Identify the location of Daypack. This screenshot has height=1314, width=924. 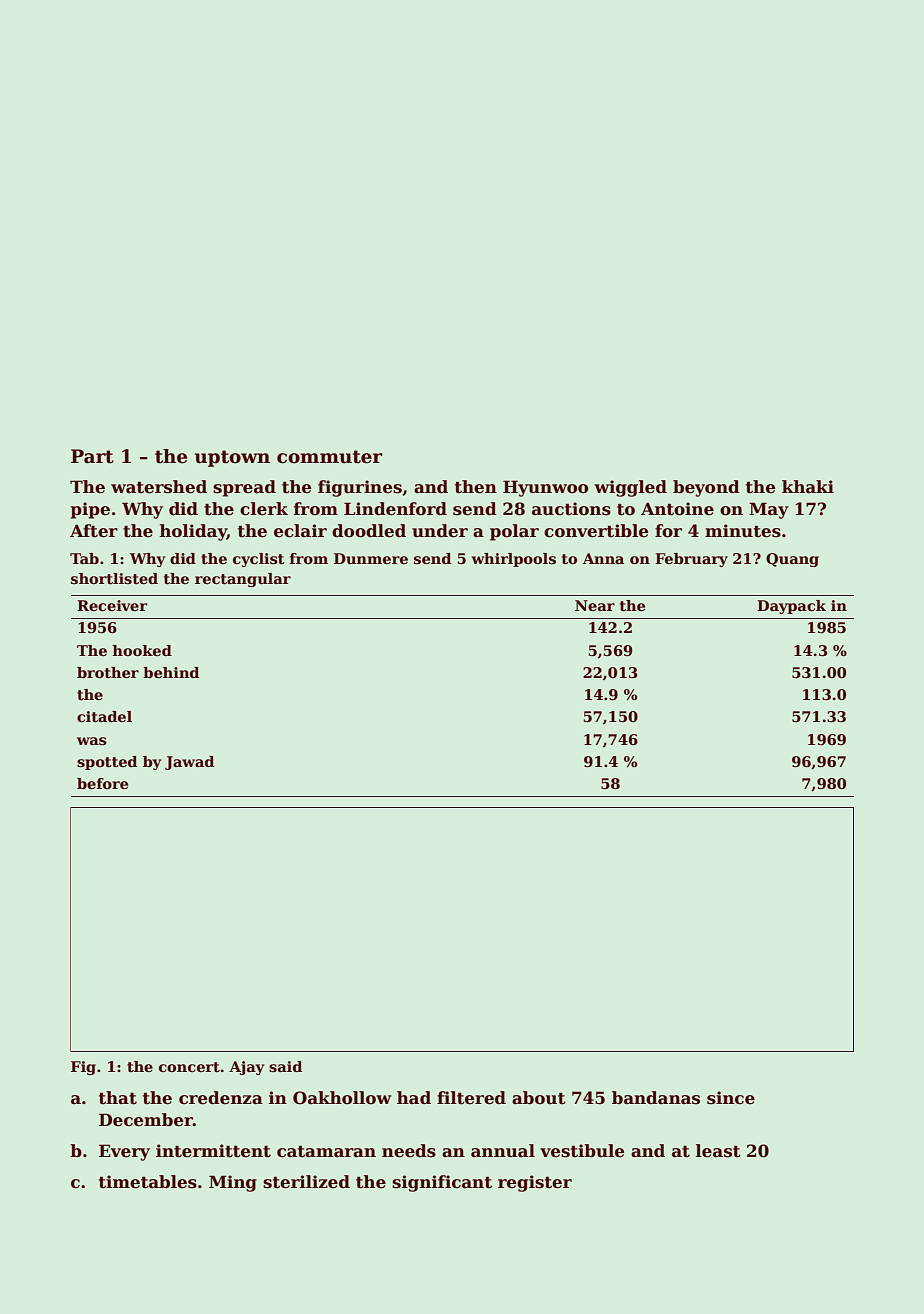
(791, 607).
